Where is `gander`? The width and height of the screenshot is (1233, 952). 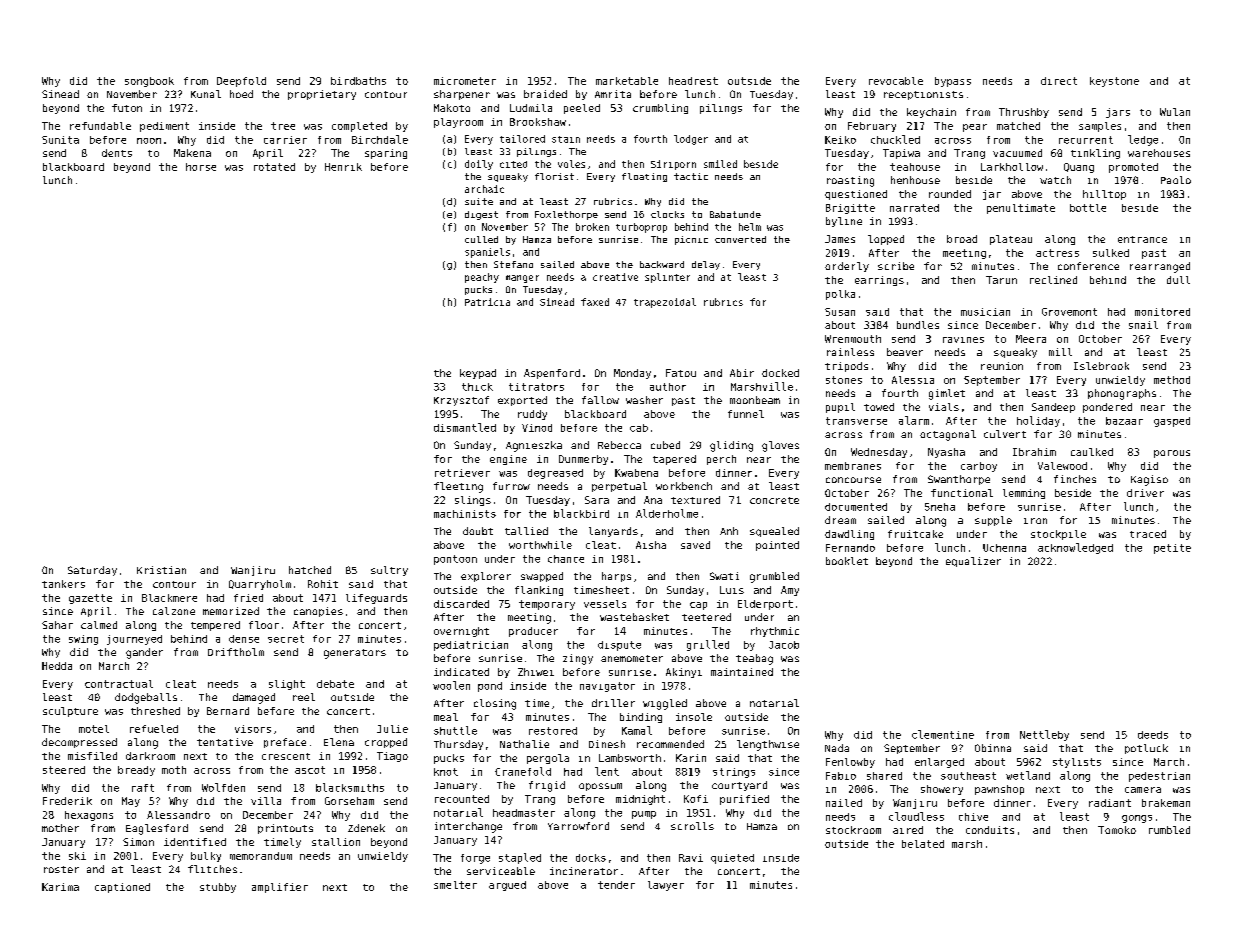 gander is located at coordinates (144, 653).
